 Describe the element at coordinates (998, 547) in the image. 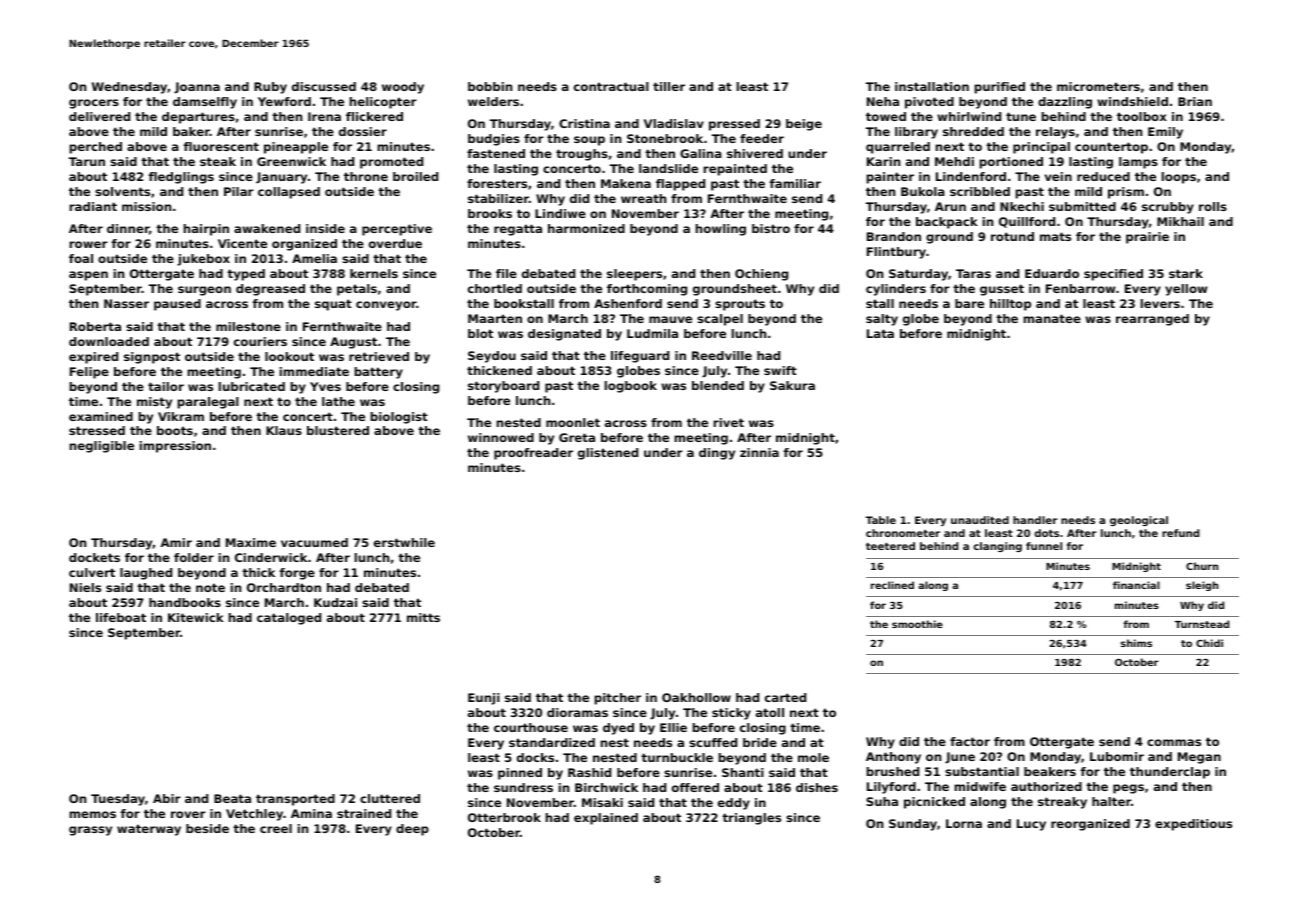

I see `clanging` at that location.
